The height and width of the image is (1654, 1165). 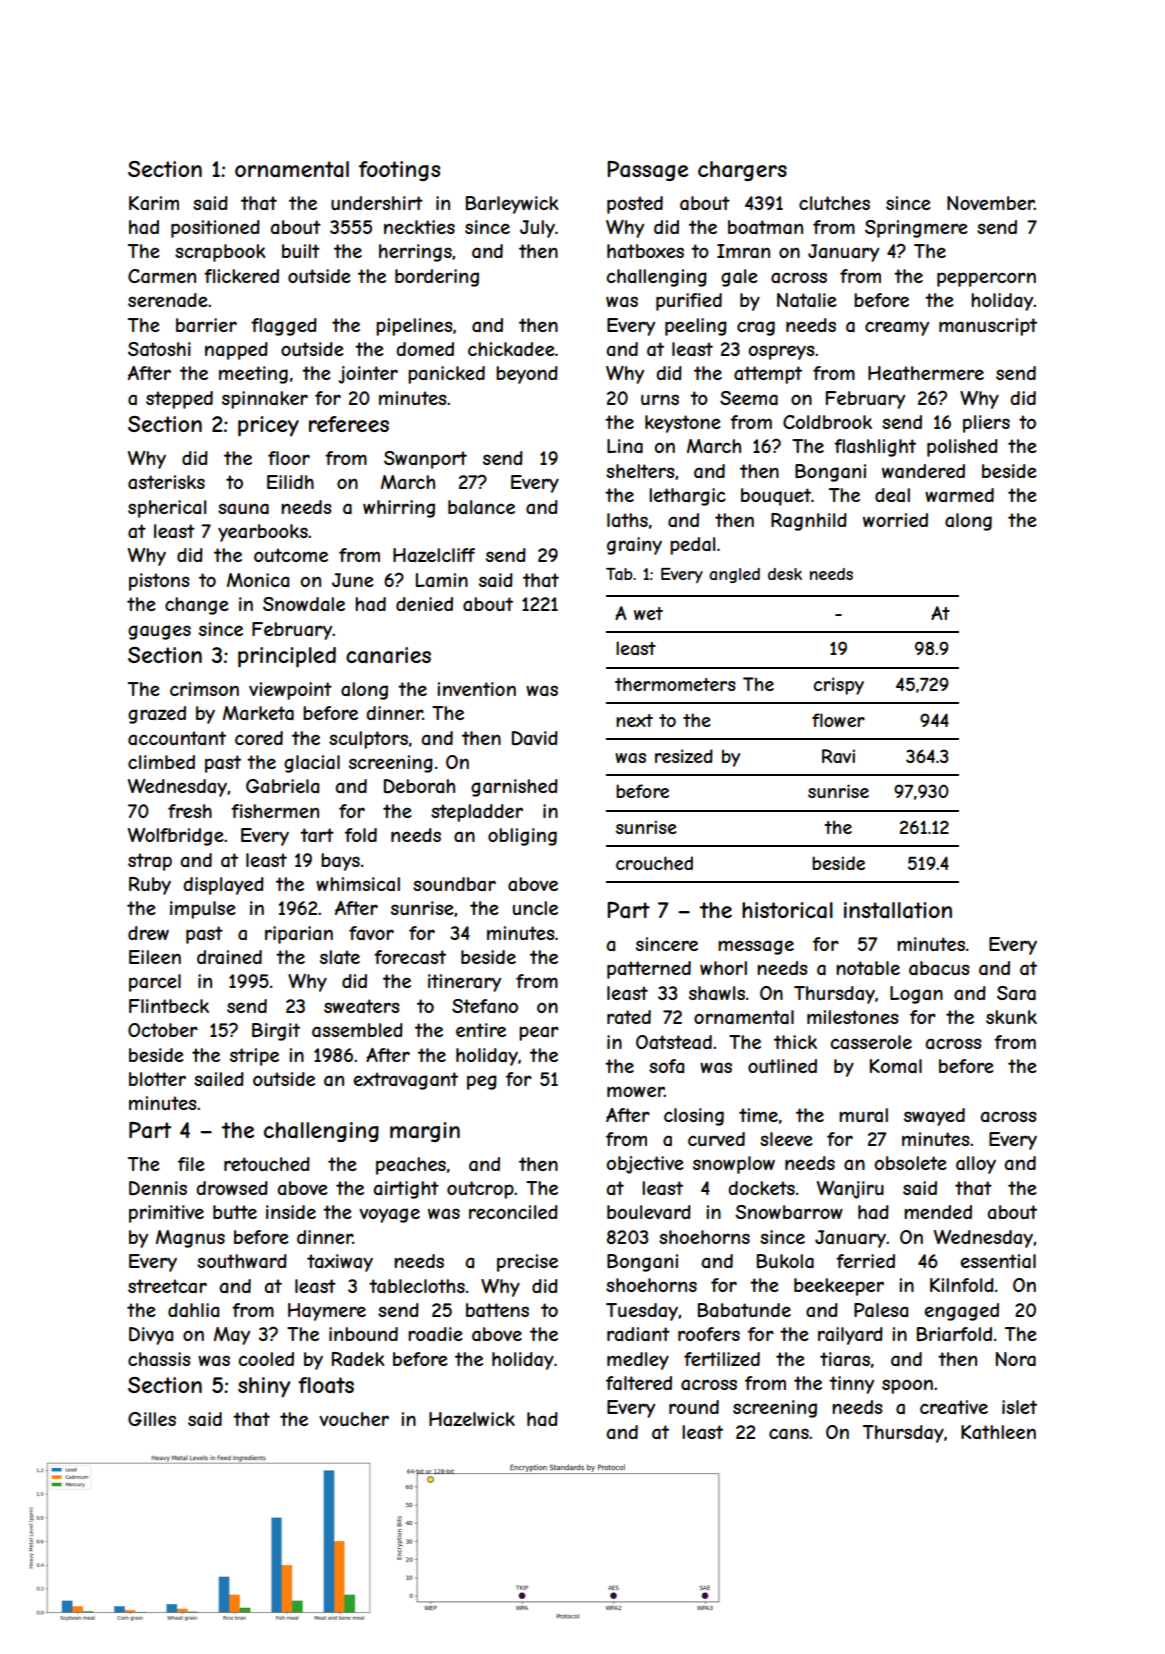 I want to click on obliging, so click(x=522, y=837).
